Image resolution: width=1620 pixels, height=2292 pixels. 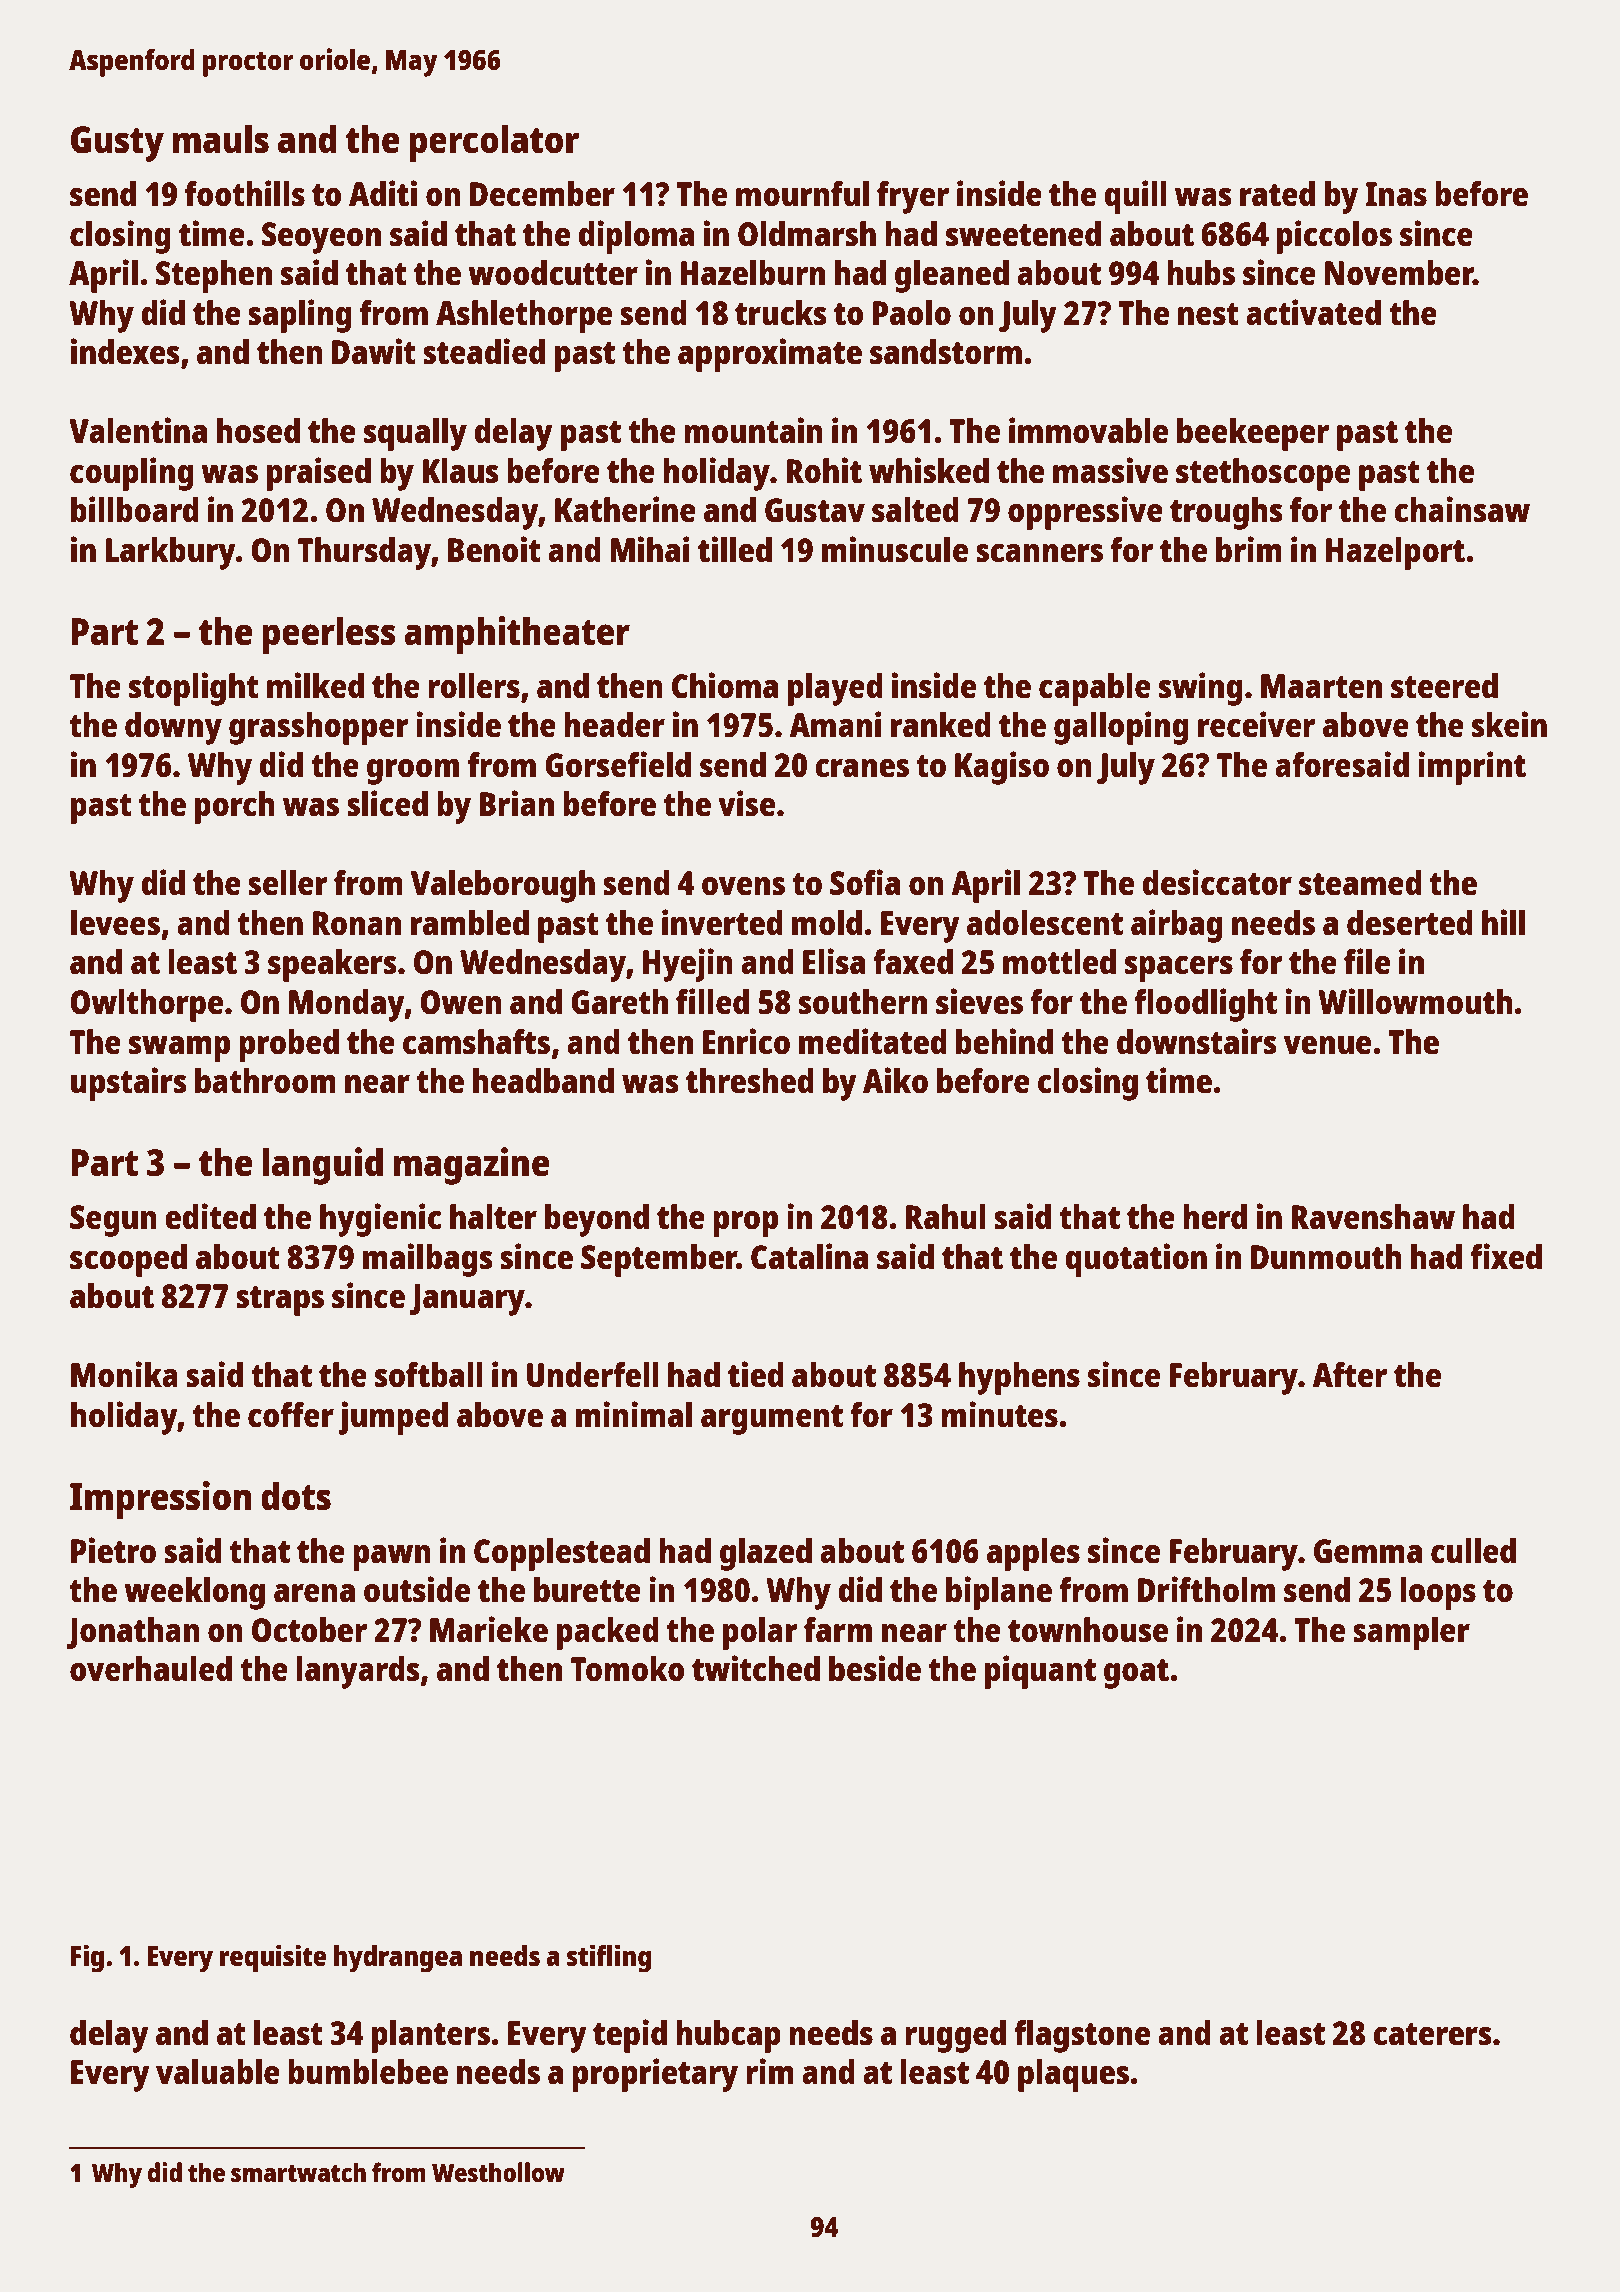 What do you see at coordinates (913, 197) in the page?
I see `fryer` at bounding box center [913, 197].
